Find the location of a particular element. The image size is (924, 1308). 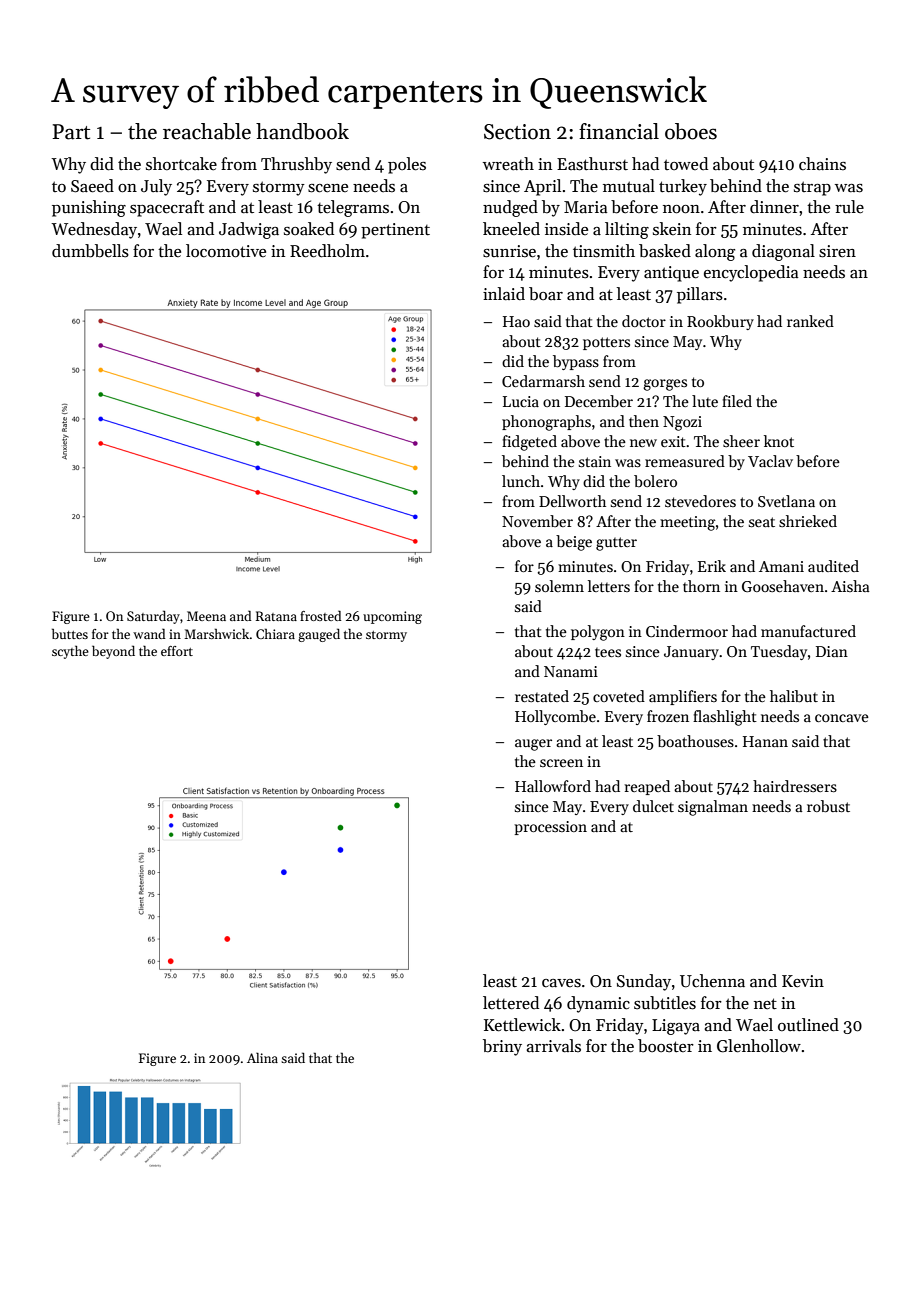

locomotive is located at coordinates (226, 251).
